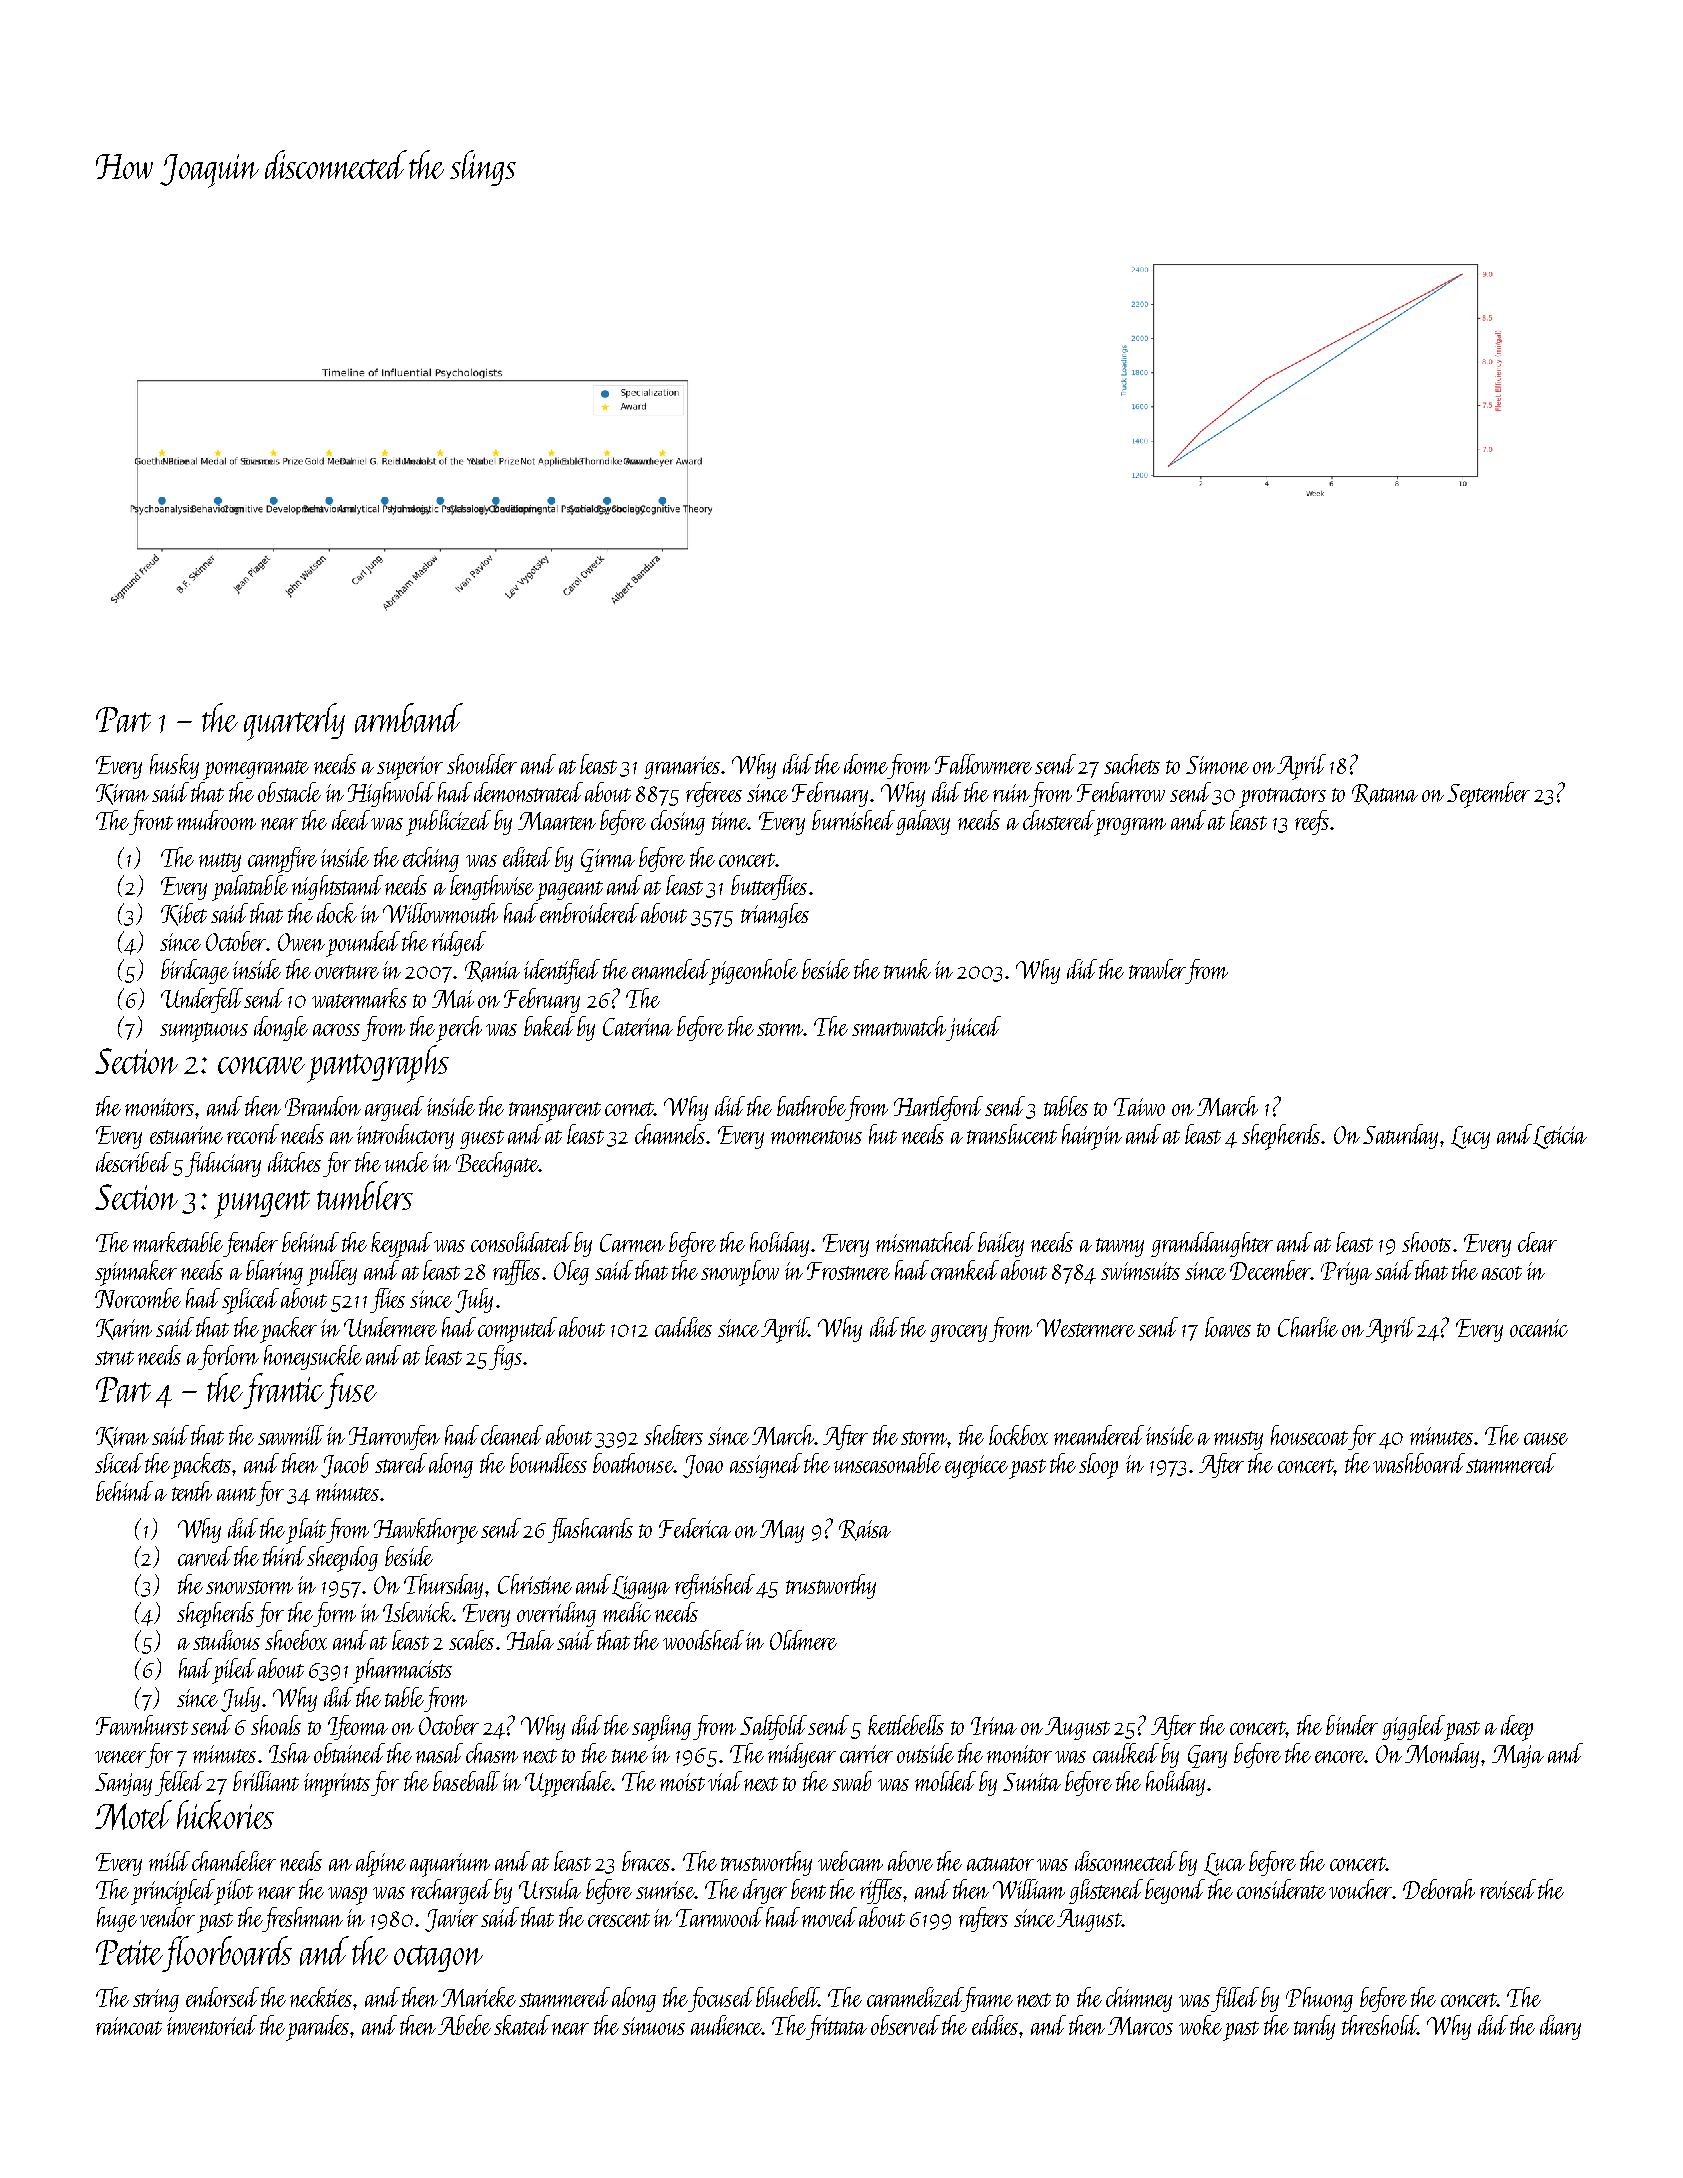 The height and width of the page is (2178, 1683). What do you see at coordinates (1139, 1999) in the page?
I see `chimney` at bounding box center [1139, 1999].
